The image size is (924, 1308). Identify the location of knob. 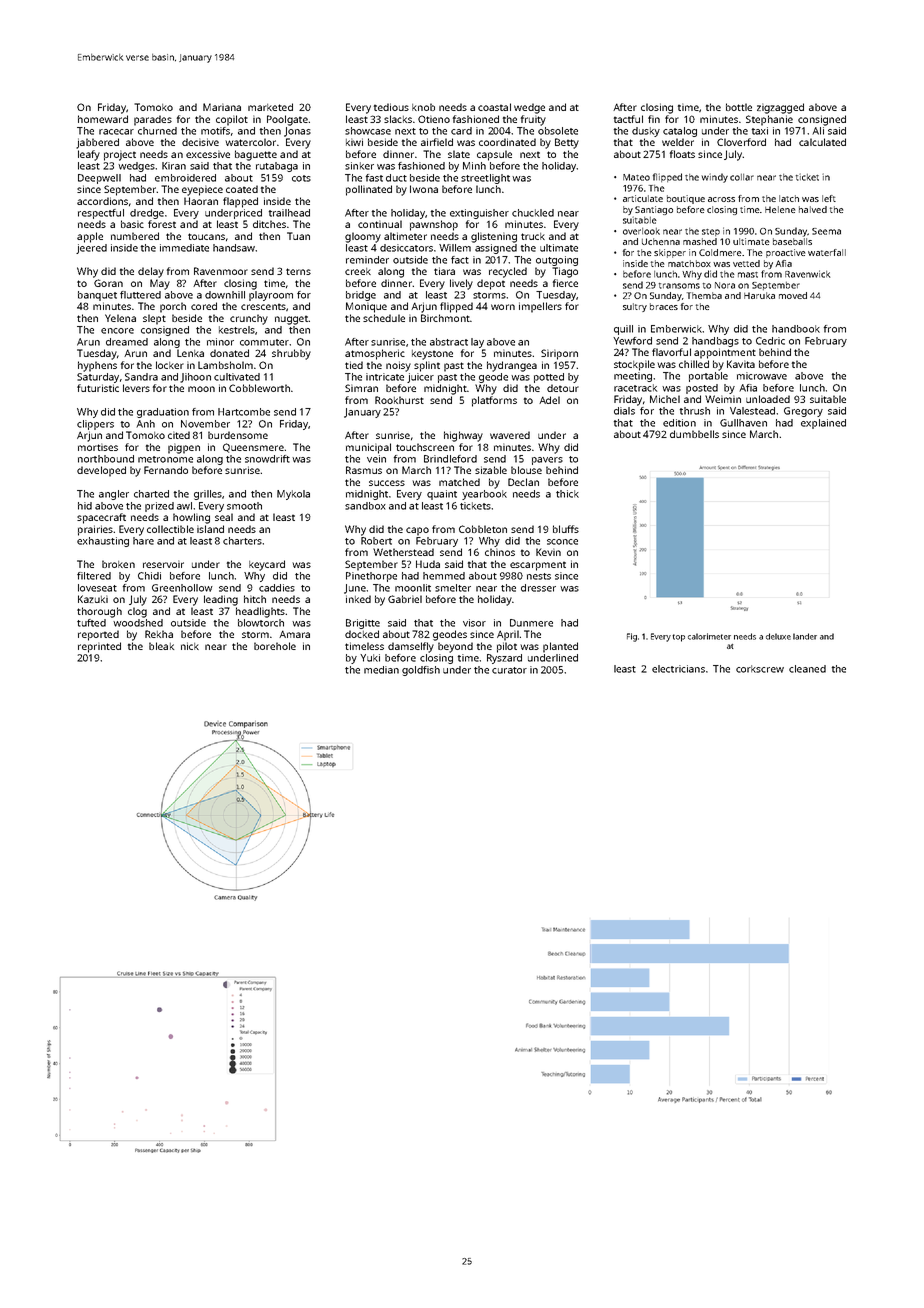
(423, 107).
